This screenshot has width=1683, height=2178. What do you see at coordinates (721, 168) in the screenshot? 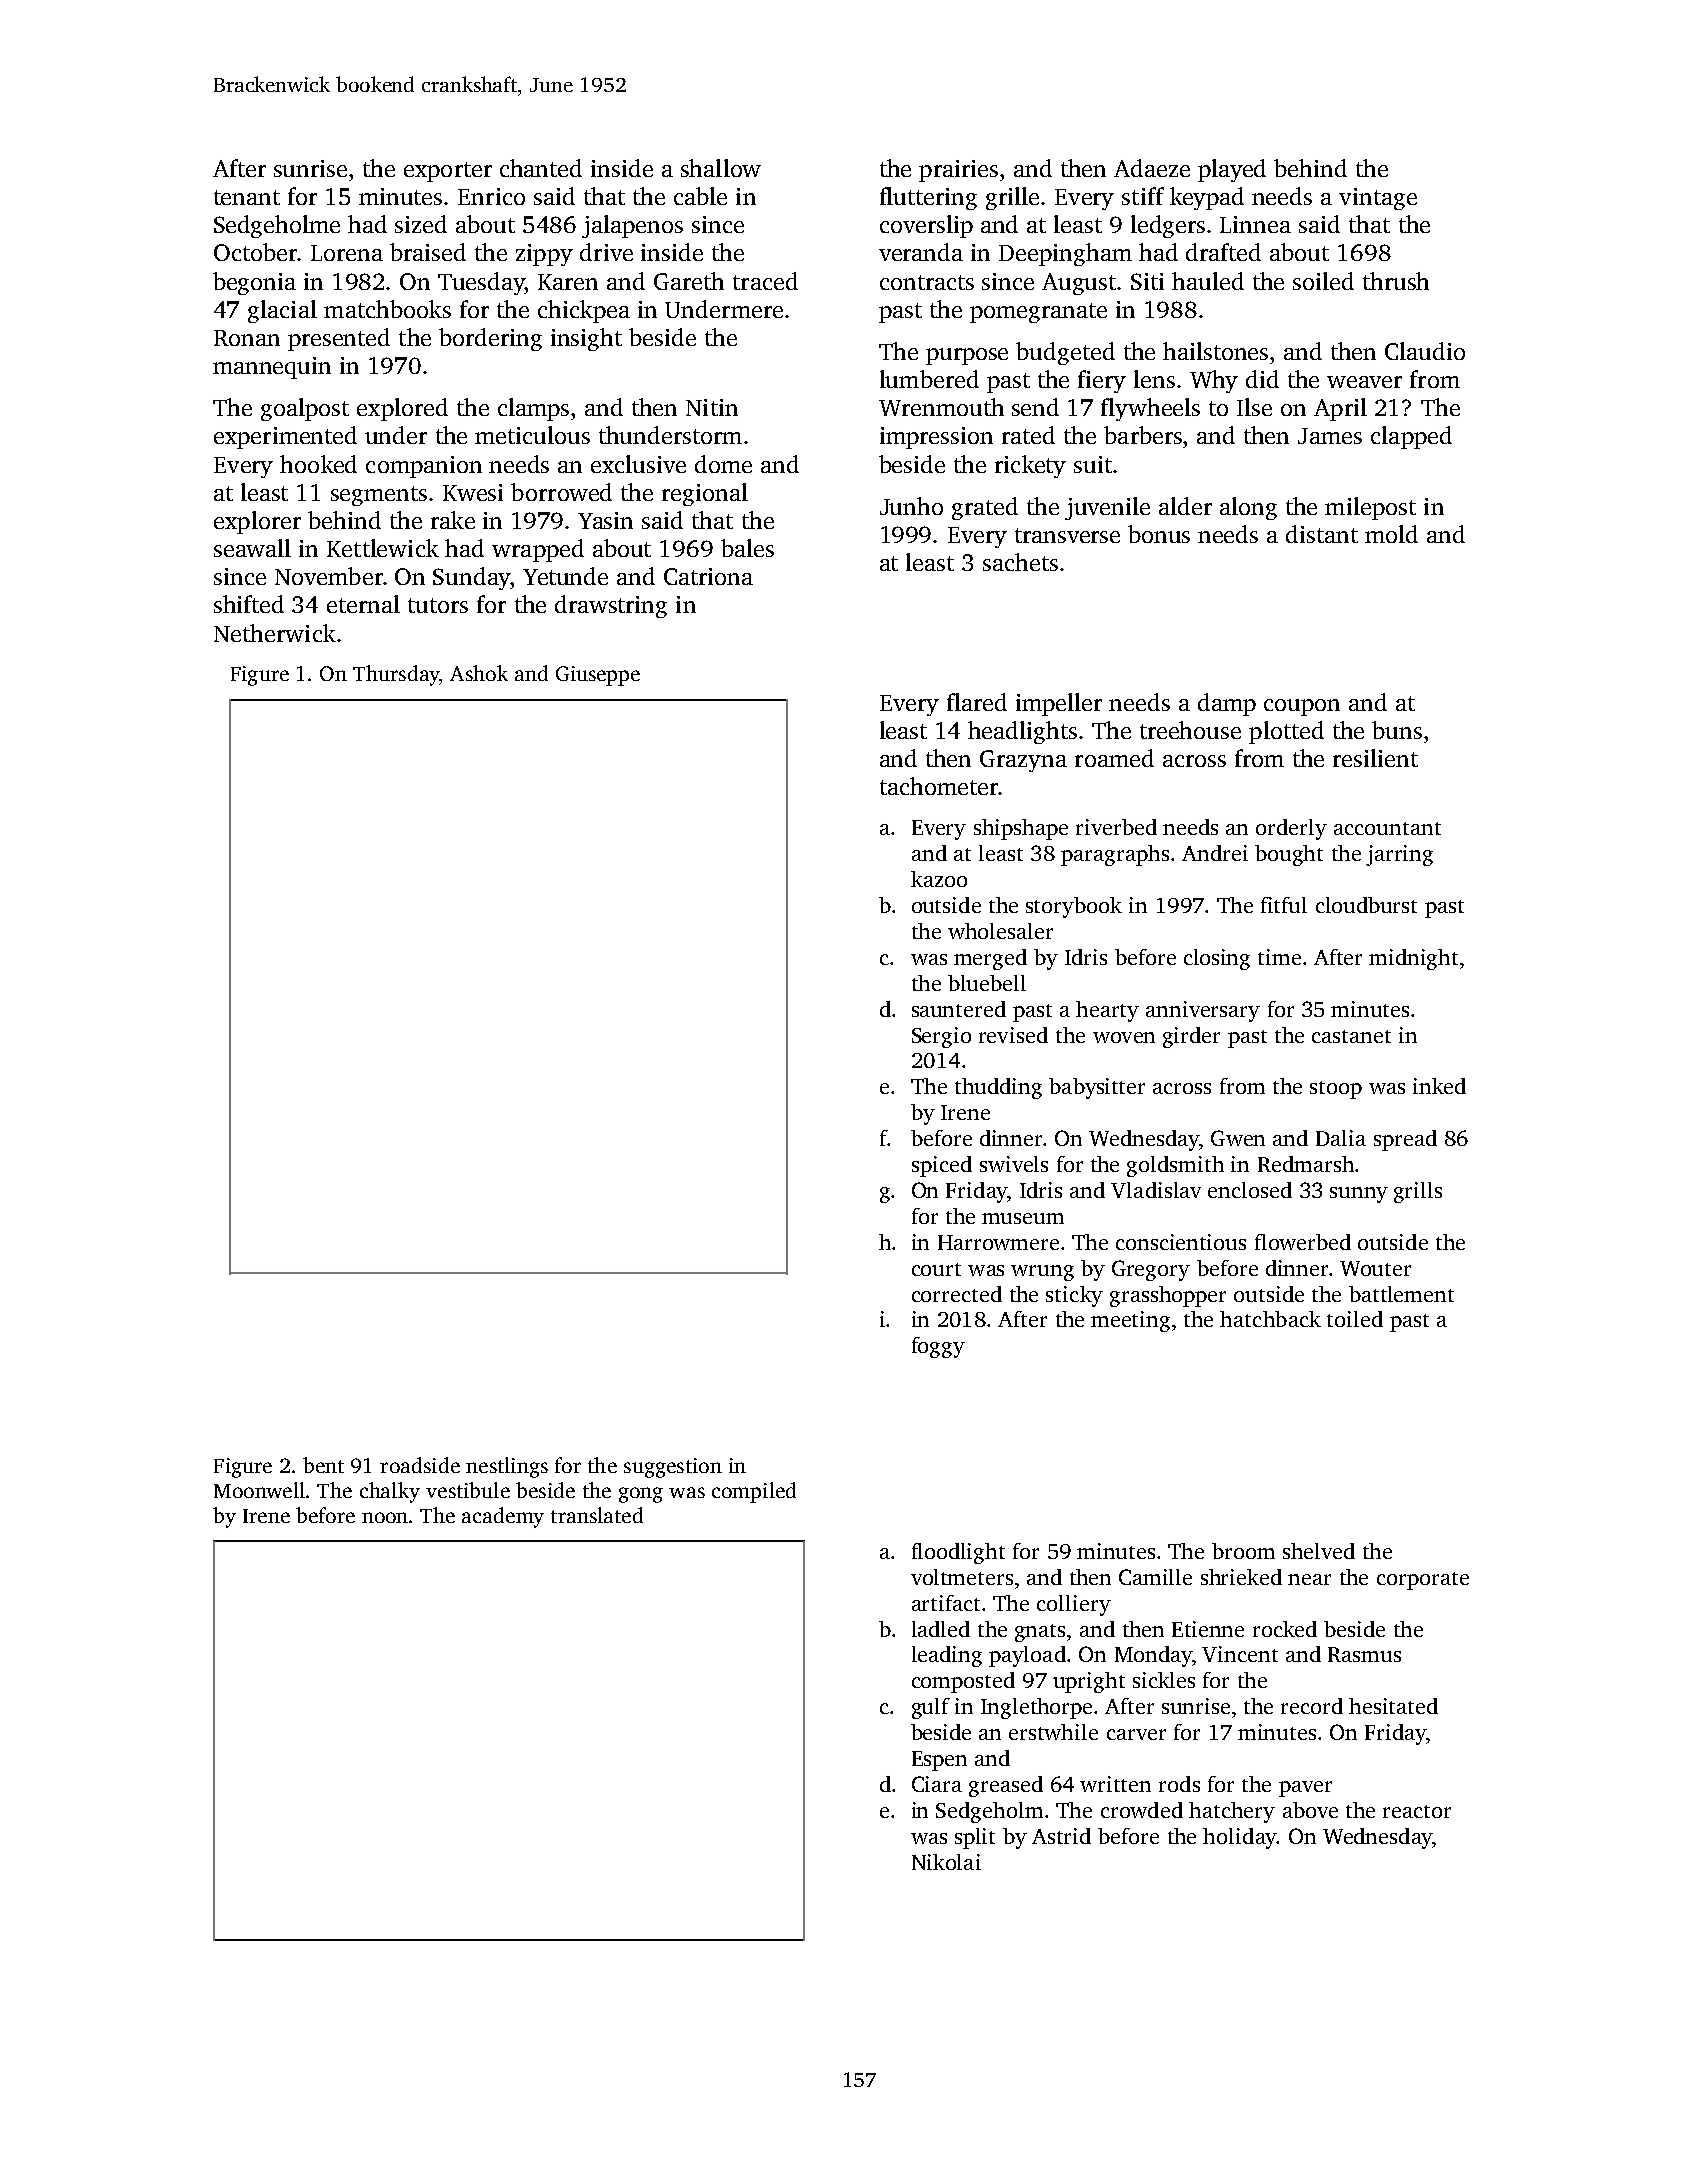
I see `shallow` at bounding box center [721, 168].
